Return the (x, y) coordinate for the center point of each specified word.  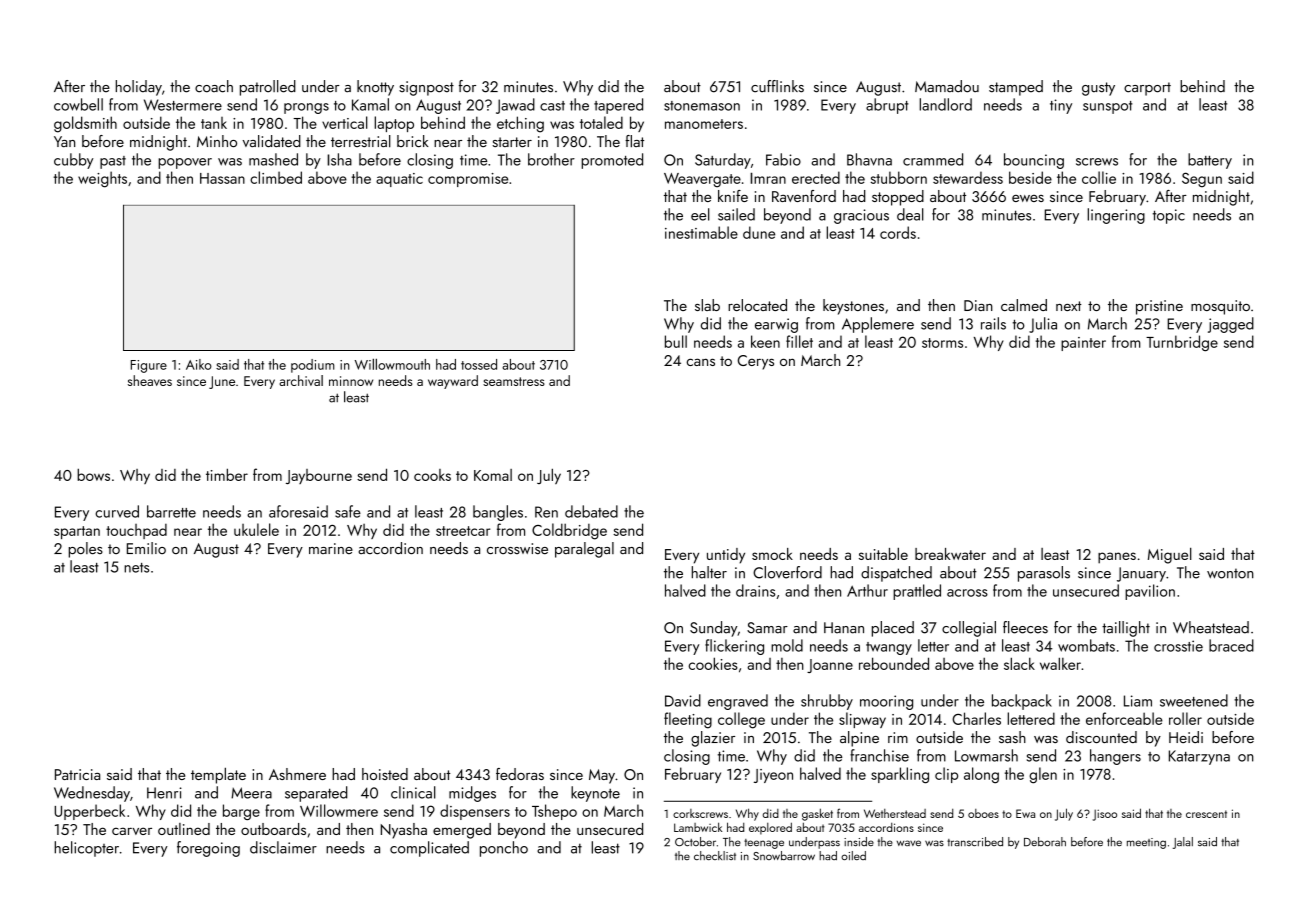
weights (102, 179)
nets (136, 568)
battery (1210, 161)
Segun (1202, 180)
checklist (715, 855)
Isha (339, 159)
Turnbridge (1182, 343)
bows (93, 474)
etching (520, 124)
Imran (768, 178)
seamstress (514, 381)
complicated (429, 849)
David (683, 700)
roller (1185, 718)
